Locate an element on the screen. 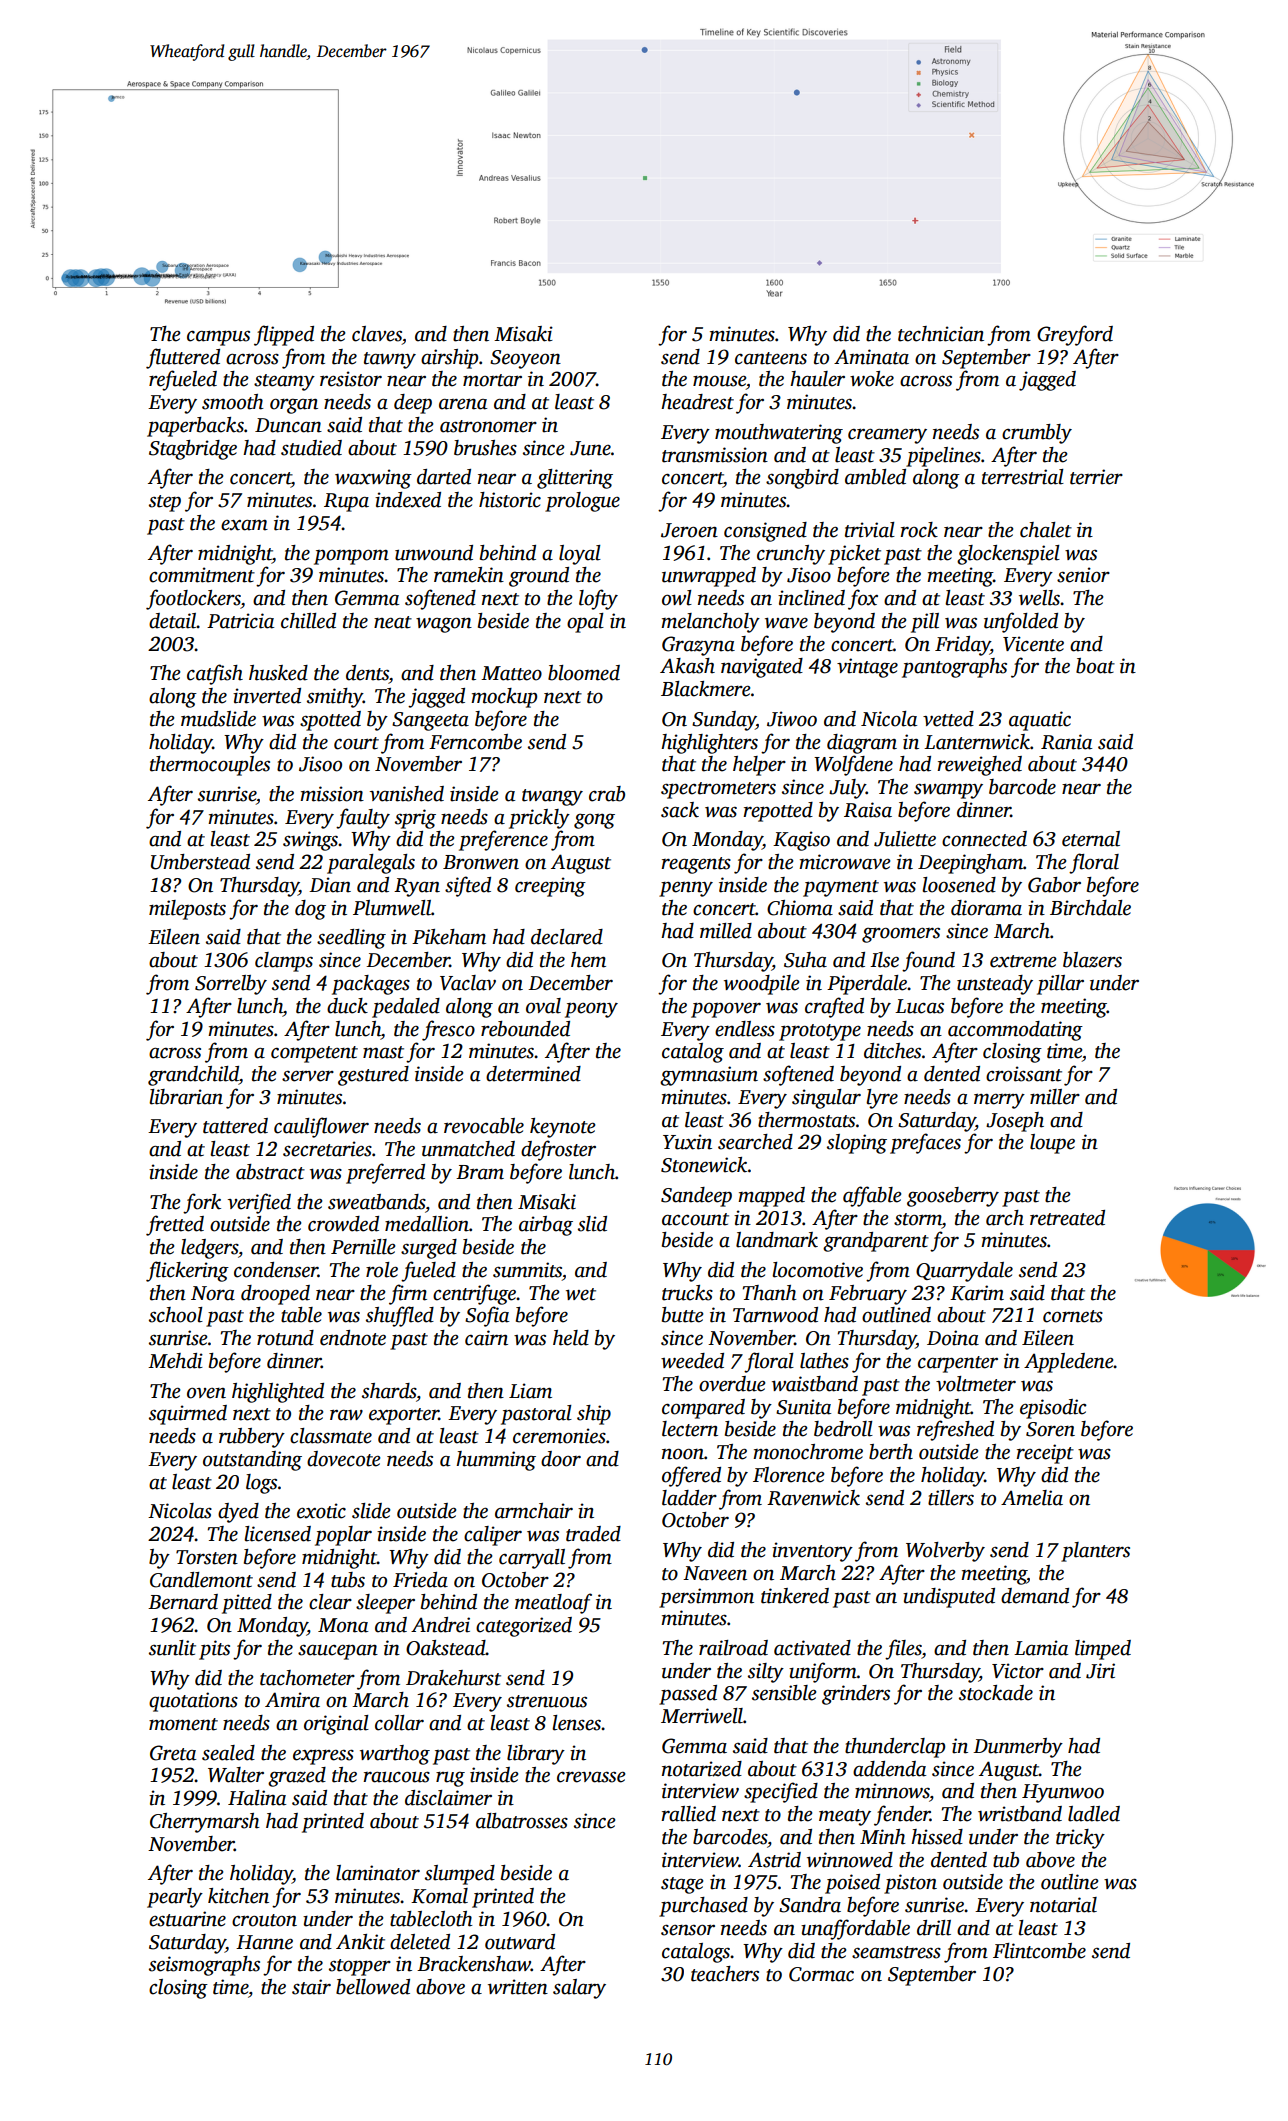 This screenshot has width=1288, height=2121. seismographs is located at coordinates (204, 1966).
